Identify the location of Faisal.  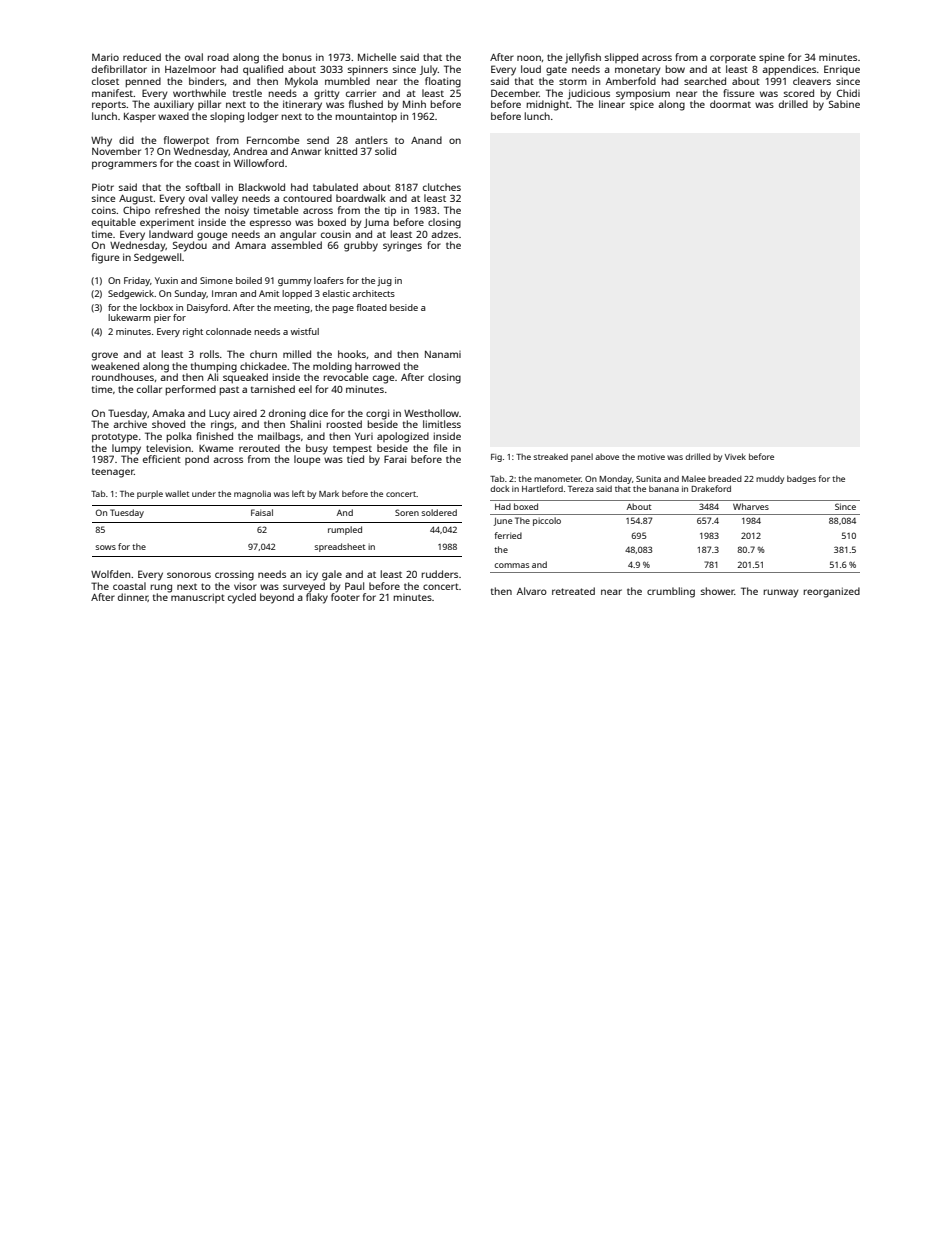
(262, 512).
